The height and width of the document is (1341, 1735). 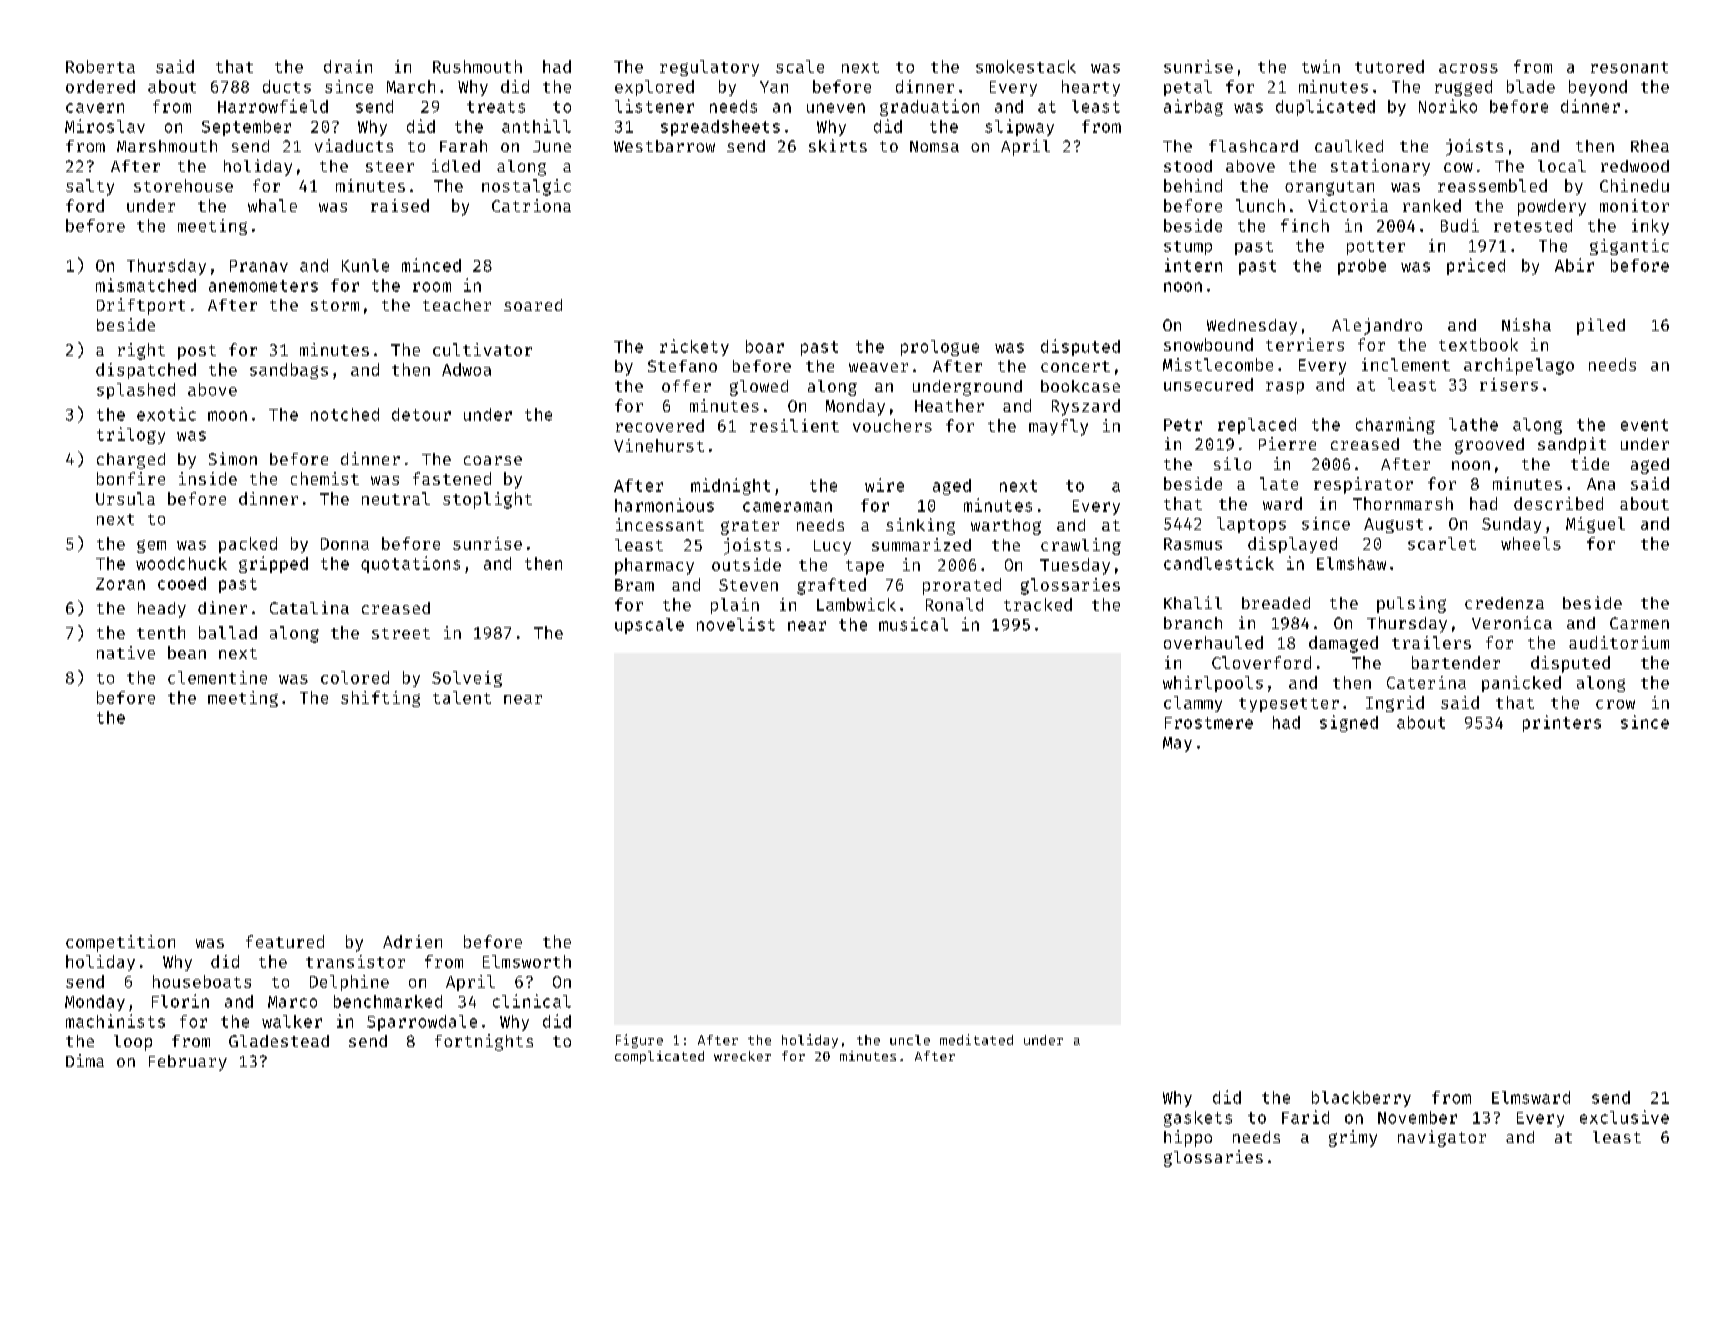 I want to click on neutral, so click(x=396, y=498).
